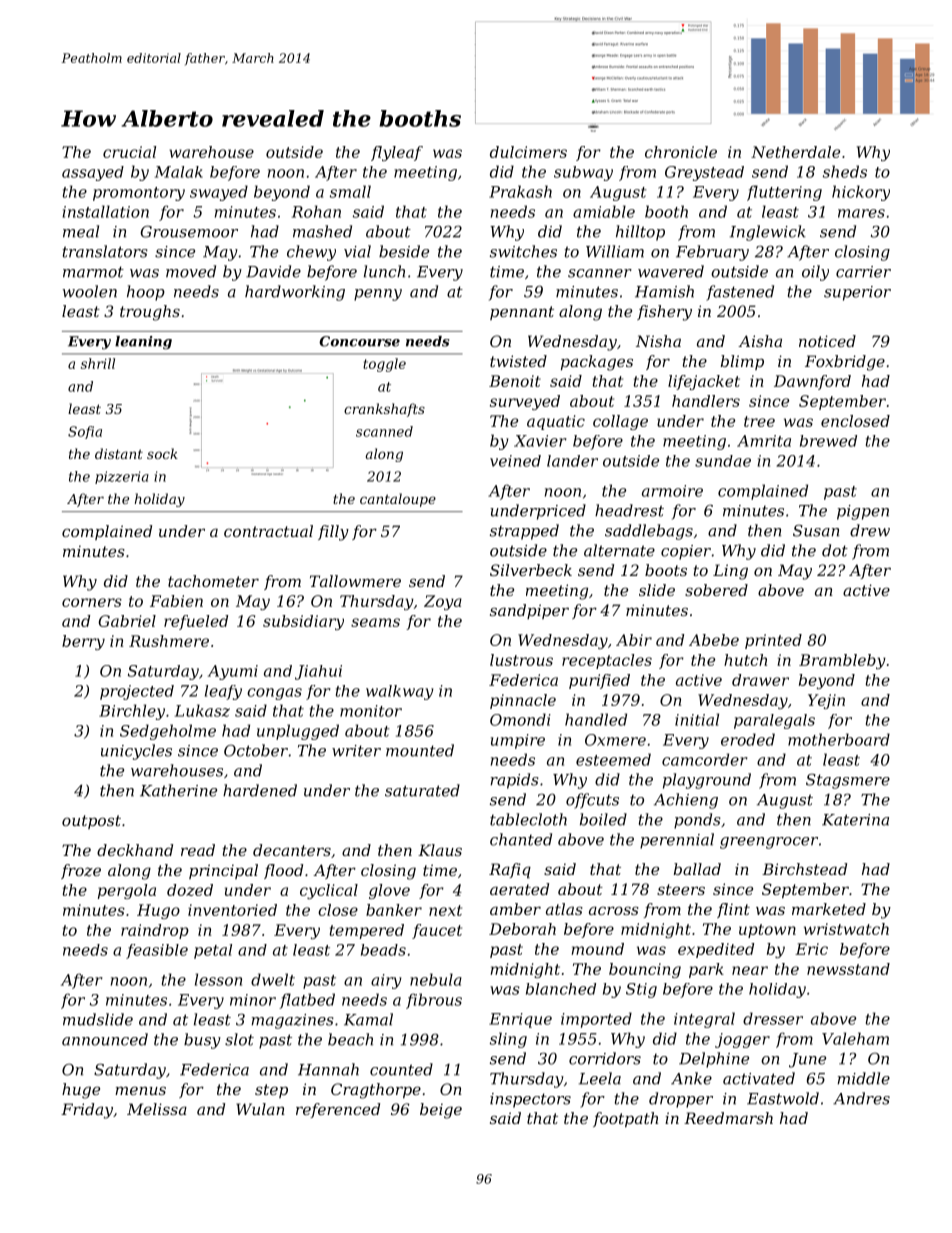 This image has width=952, height=1233. Describe the element at coordinates (828, 441) in the image. I see `brewed` at that location.
